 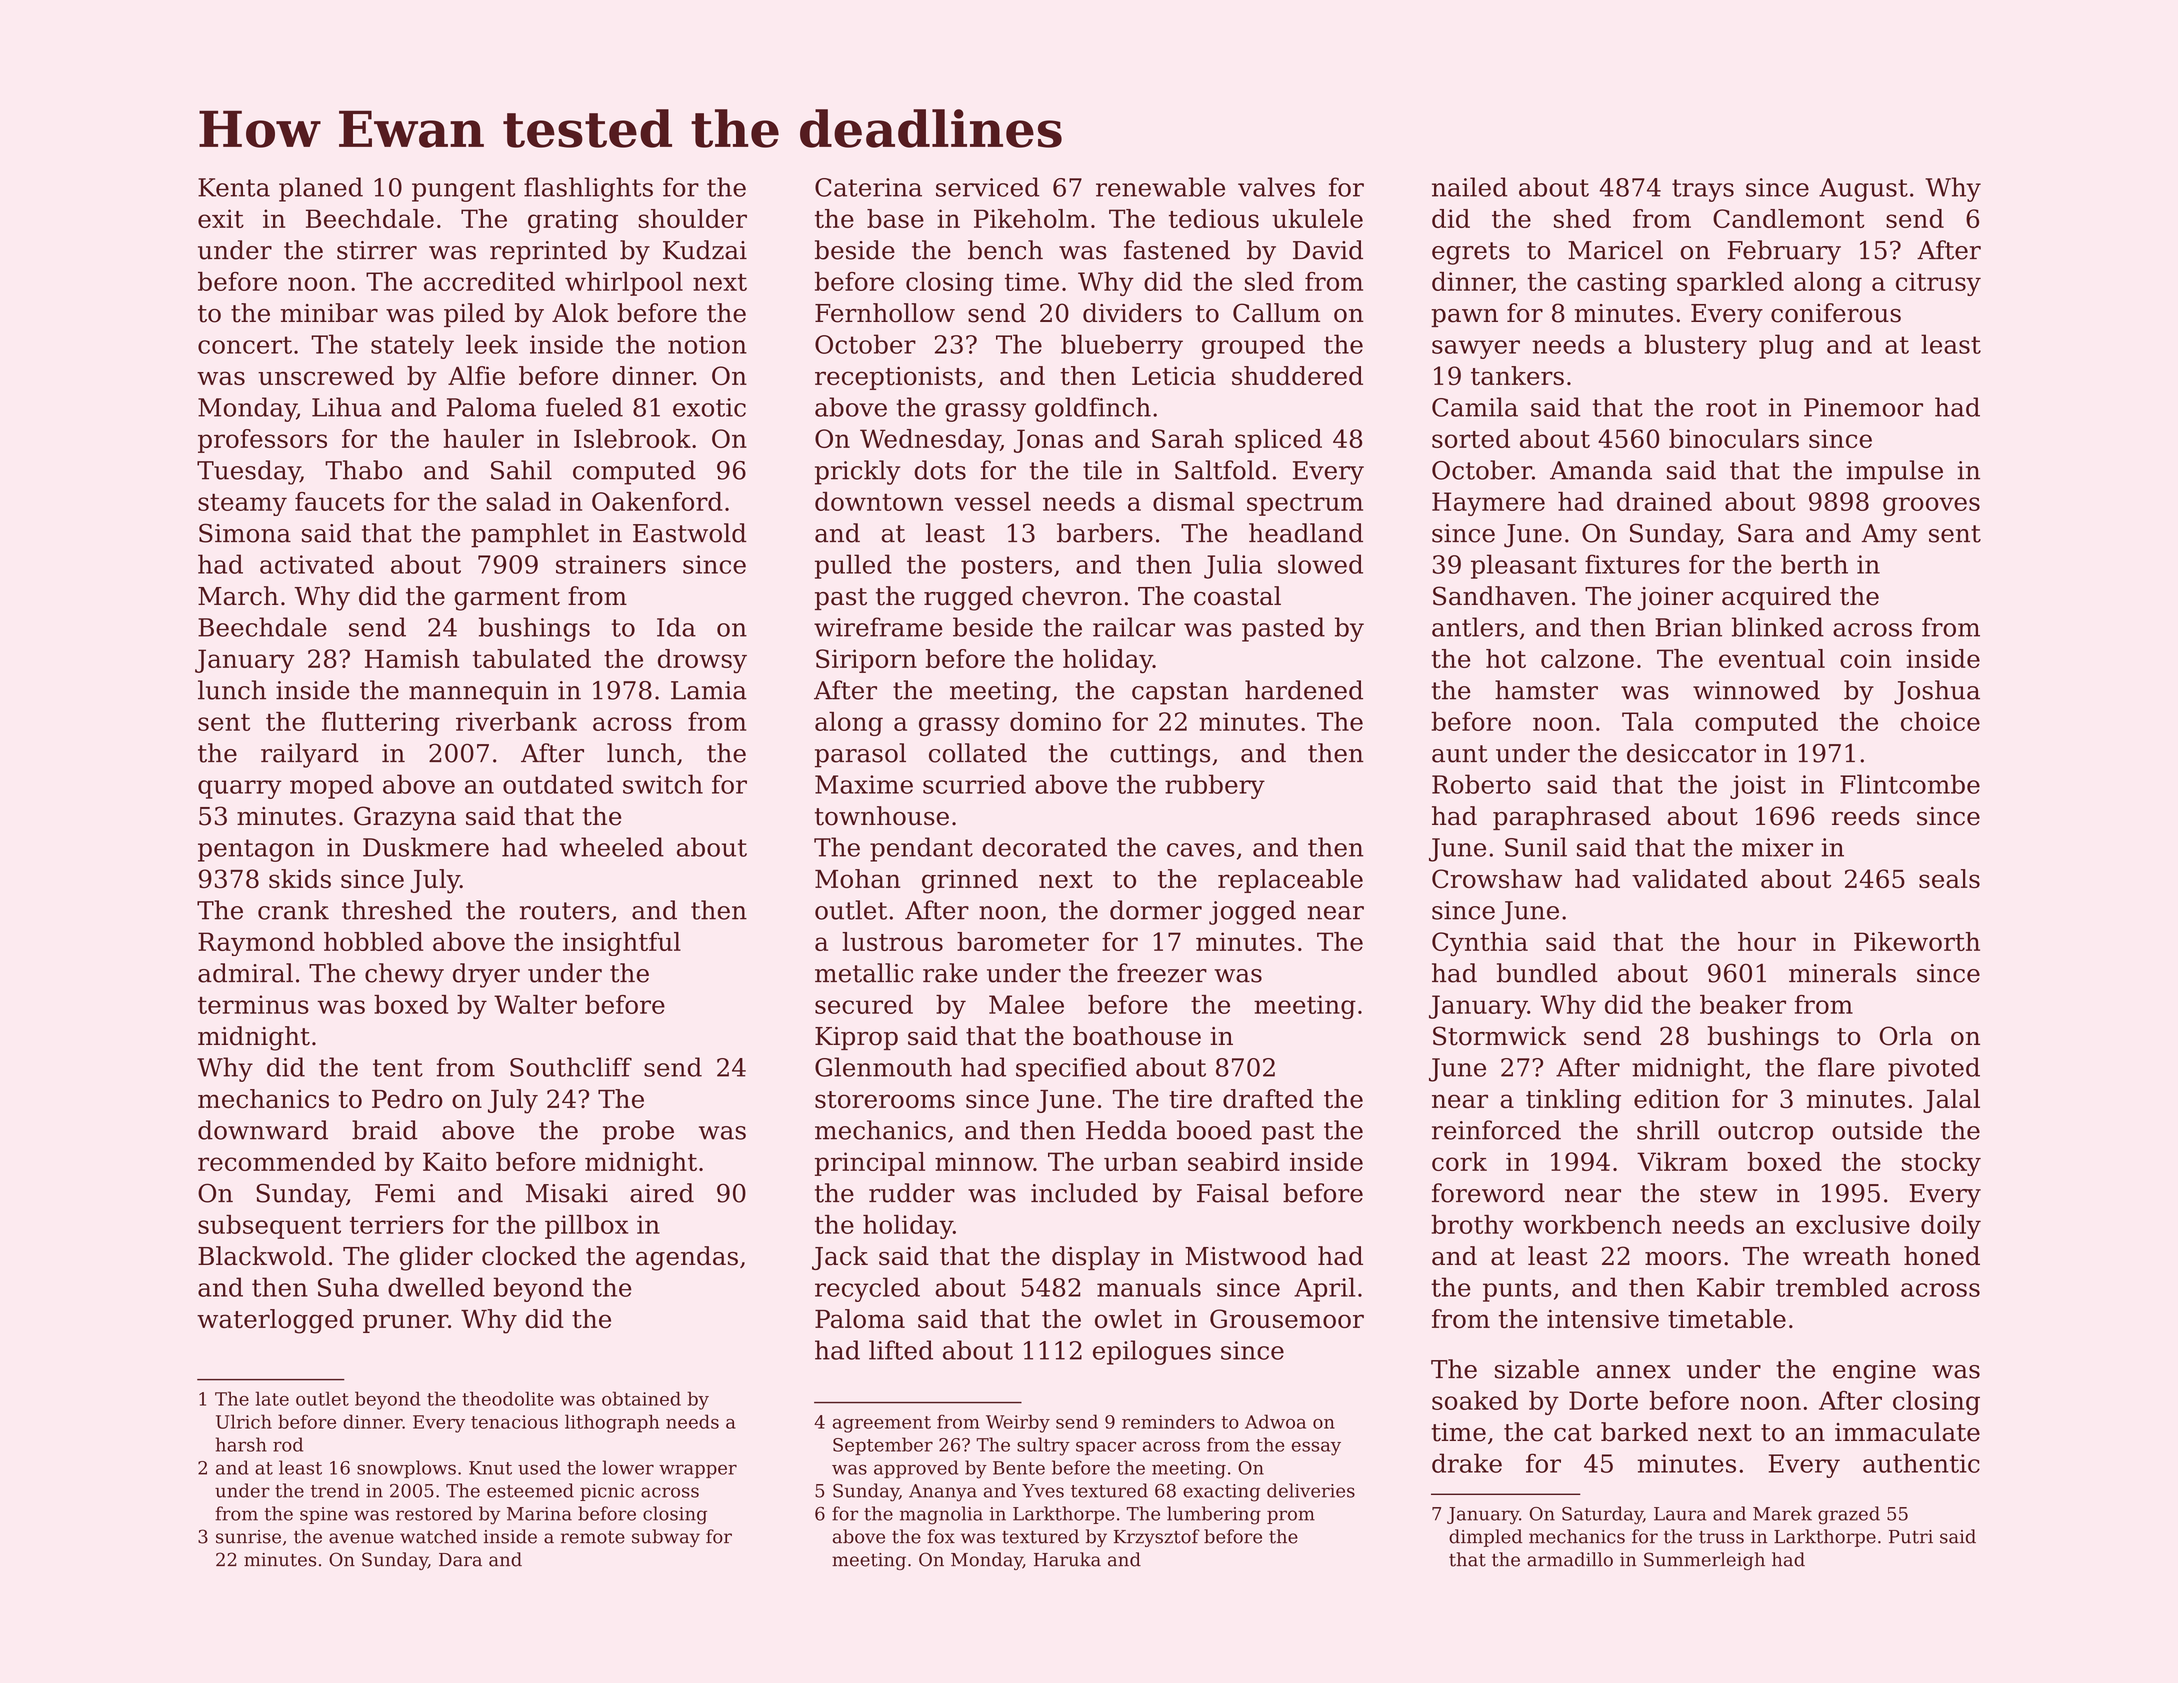 What do you see at coordinates (321, 189) in the screenshot?
I see `planed` at bounding box center [321, 189].
